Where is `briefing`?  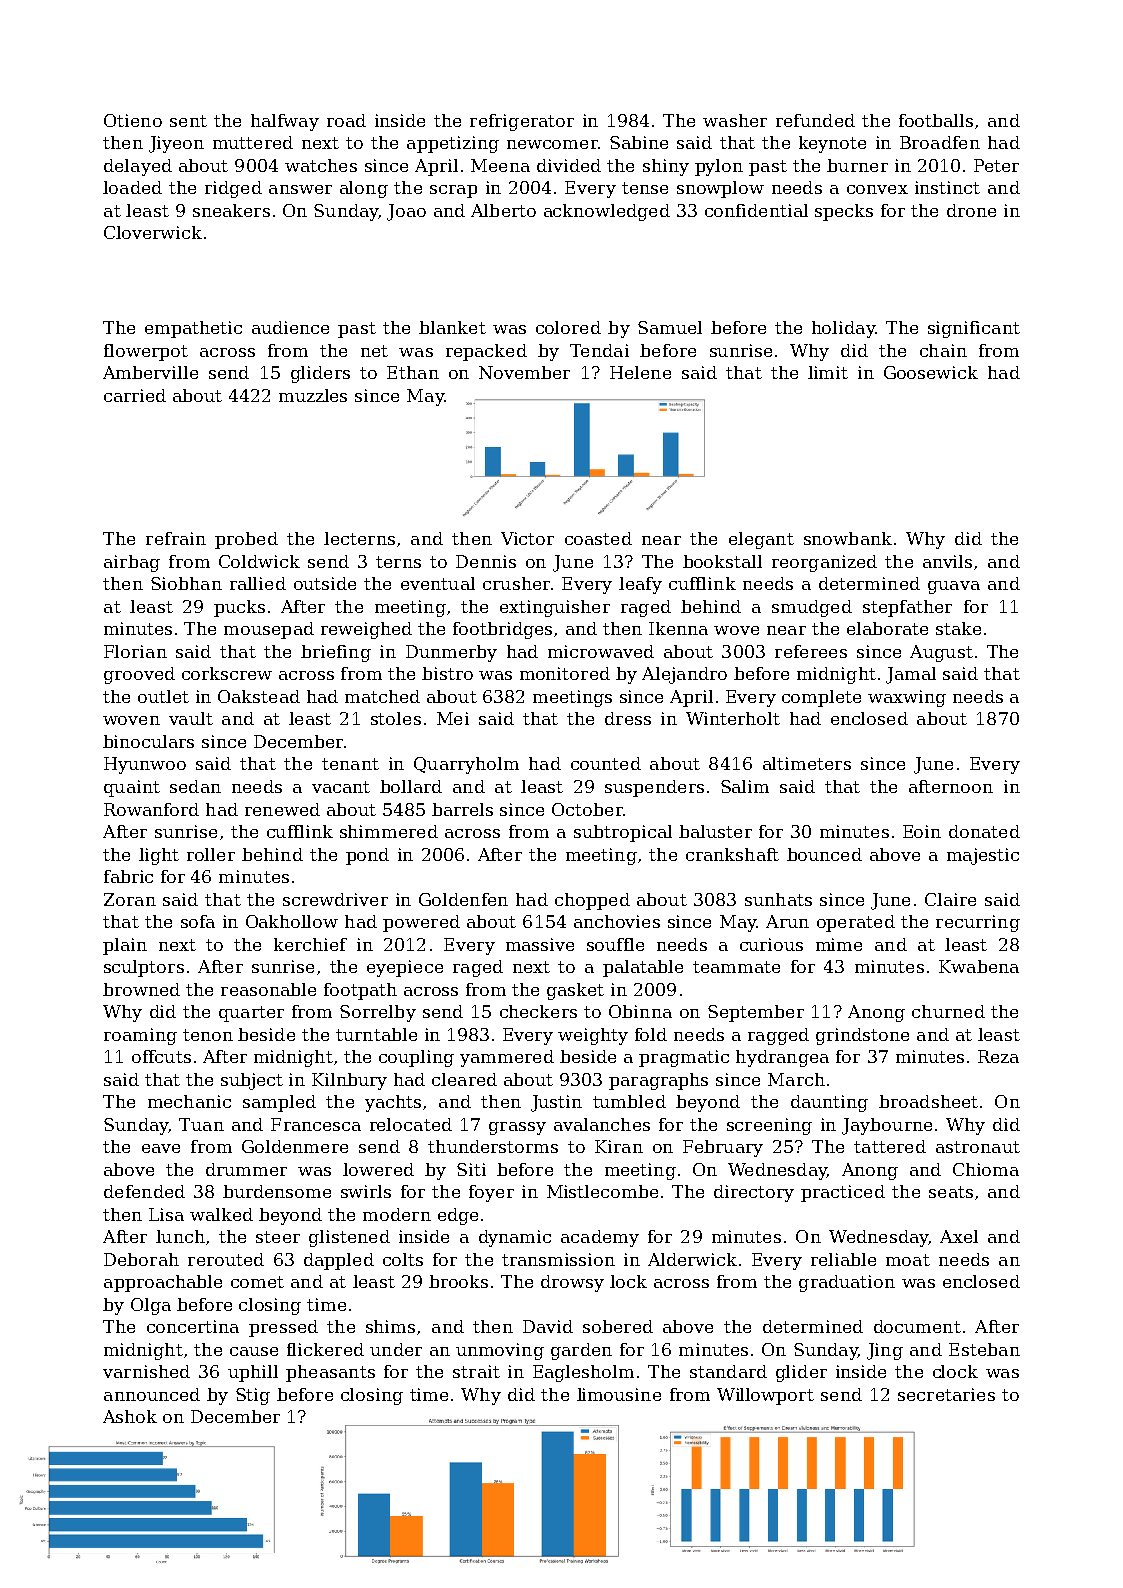
briefing is located at coordinates (336, 653).
